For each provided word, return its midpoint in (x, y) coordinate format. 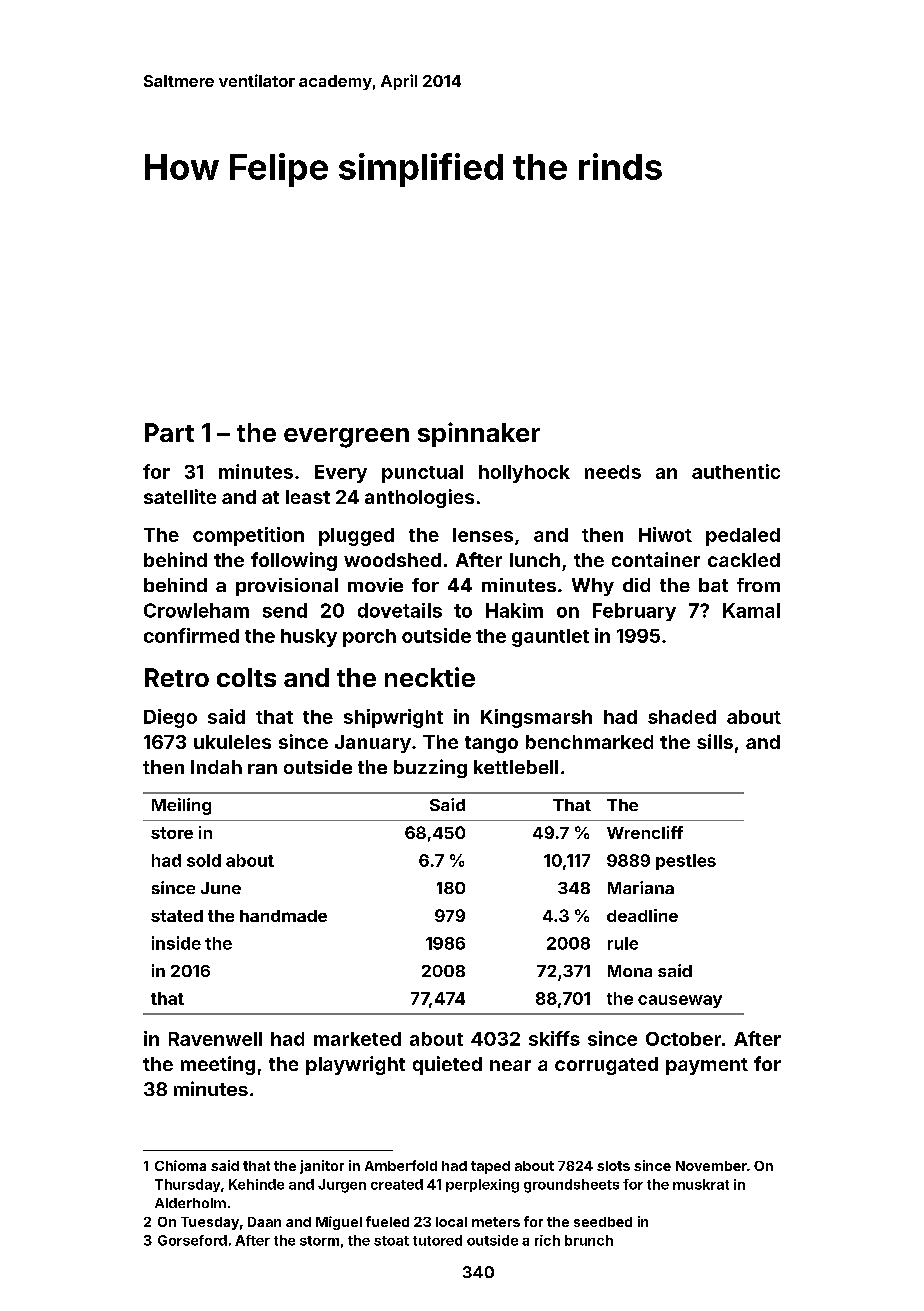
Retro (177, 677)
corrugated (606, 1066)
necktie (430, 677)
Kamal (751, 610)
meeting (218, 1065)
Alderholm (190, 1203)
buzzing (430, 768)
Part (169, 432)
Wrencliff (645, 832)
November (711, 1166)
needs (613, 472)
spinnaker (479, 434)
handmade (283, 916)
